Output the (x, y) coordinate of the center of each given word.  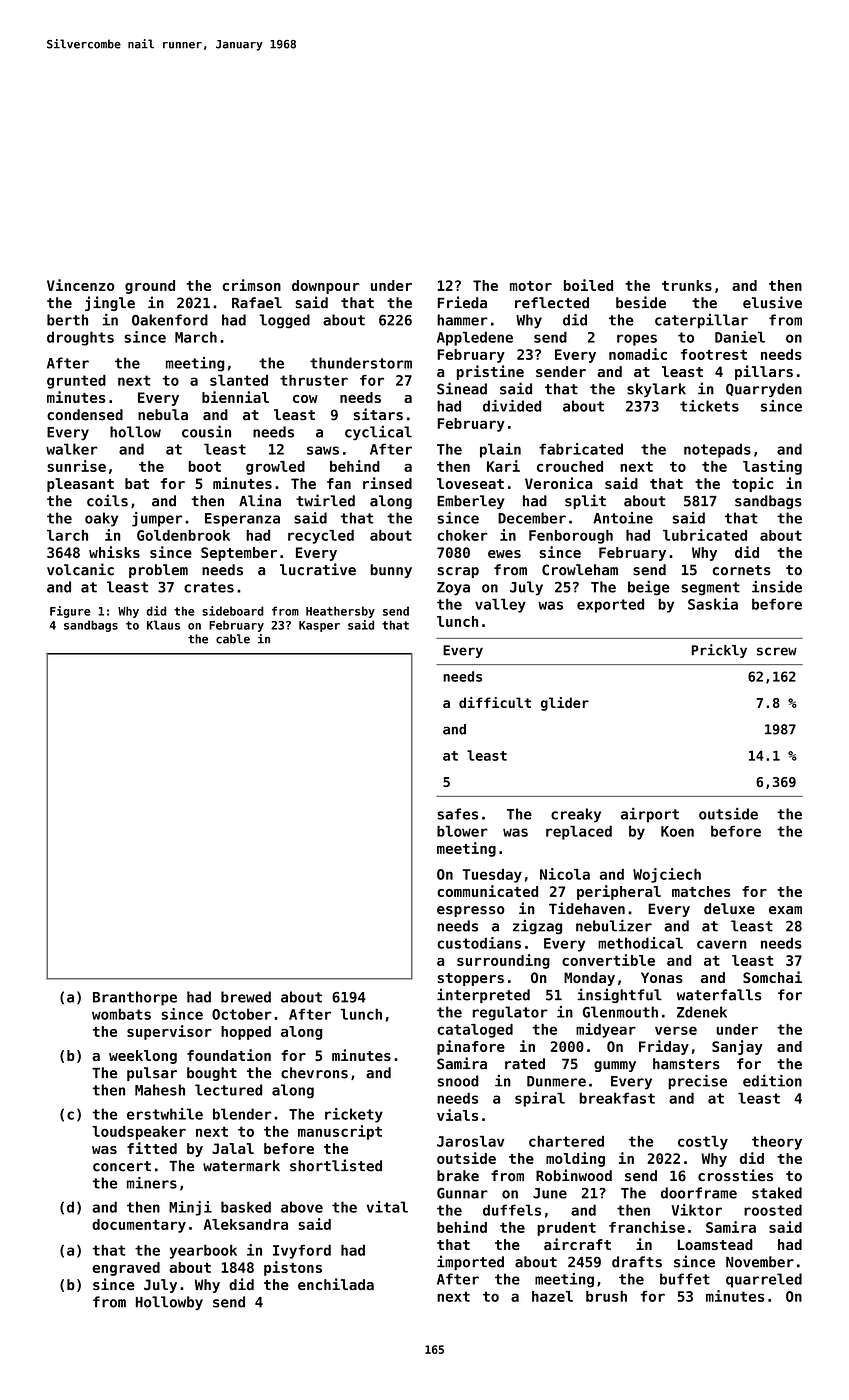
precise (697, 1082)
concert (122, 1166)
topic (752, 484)
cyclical (378, 432)
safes (457, 814)
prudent (566, 1229)
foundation (229, 1055)
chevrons (314, 1073)
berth (67, 320)
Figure (70, 612)
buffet (685, 1279)
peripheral (619, 892)
